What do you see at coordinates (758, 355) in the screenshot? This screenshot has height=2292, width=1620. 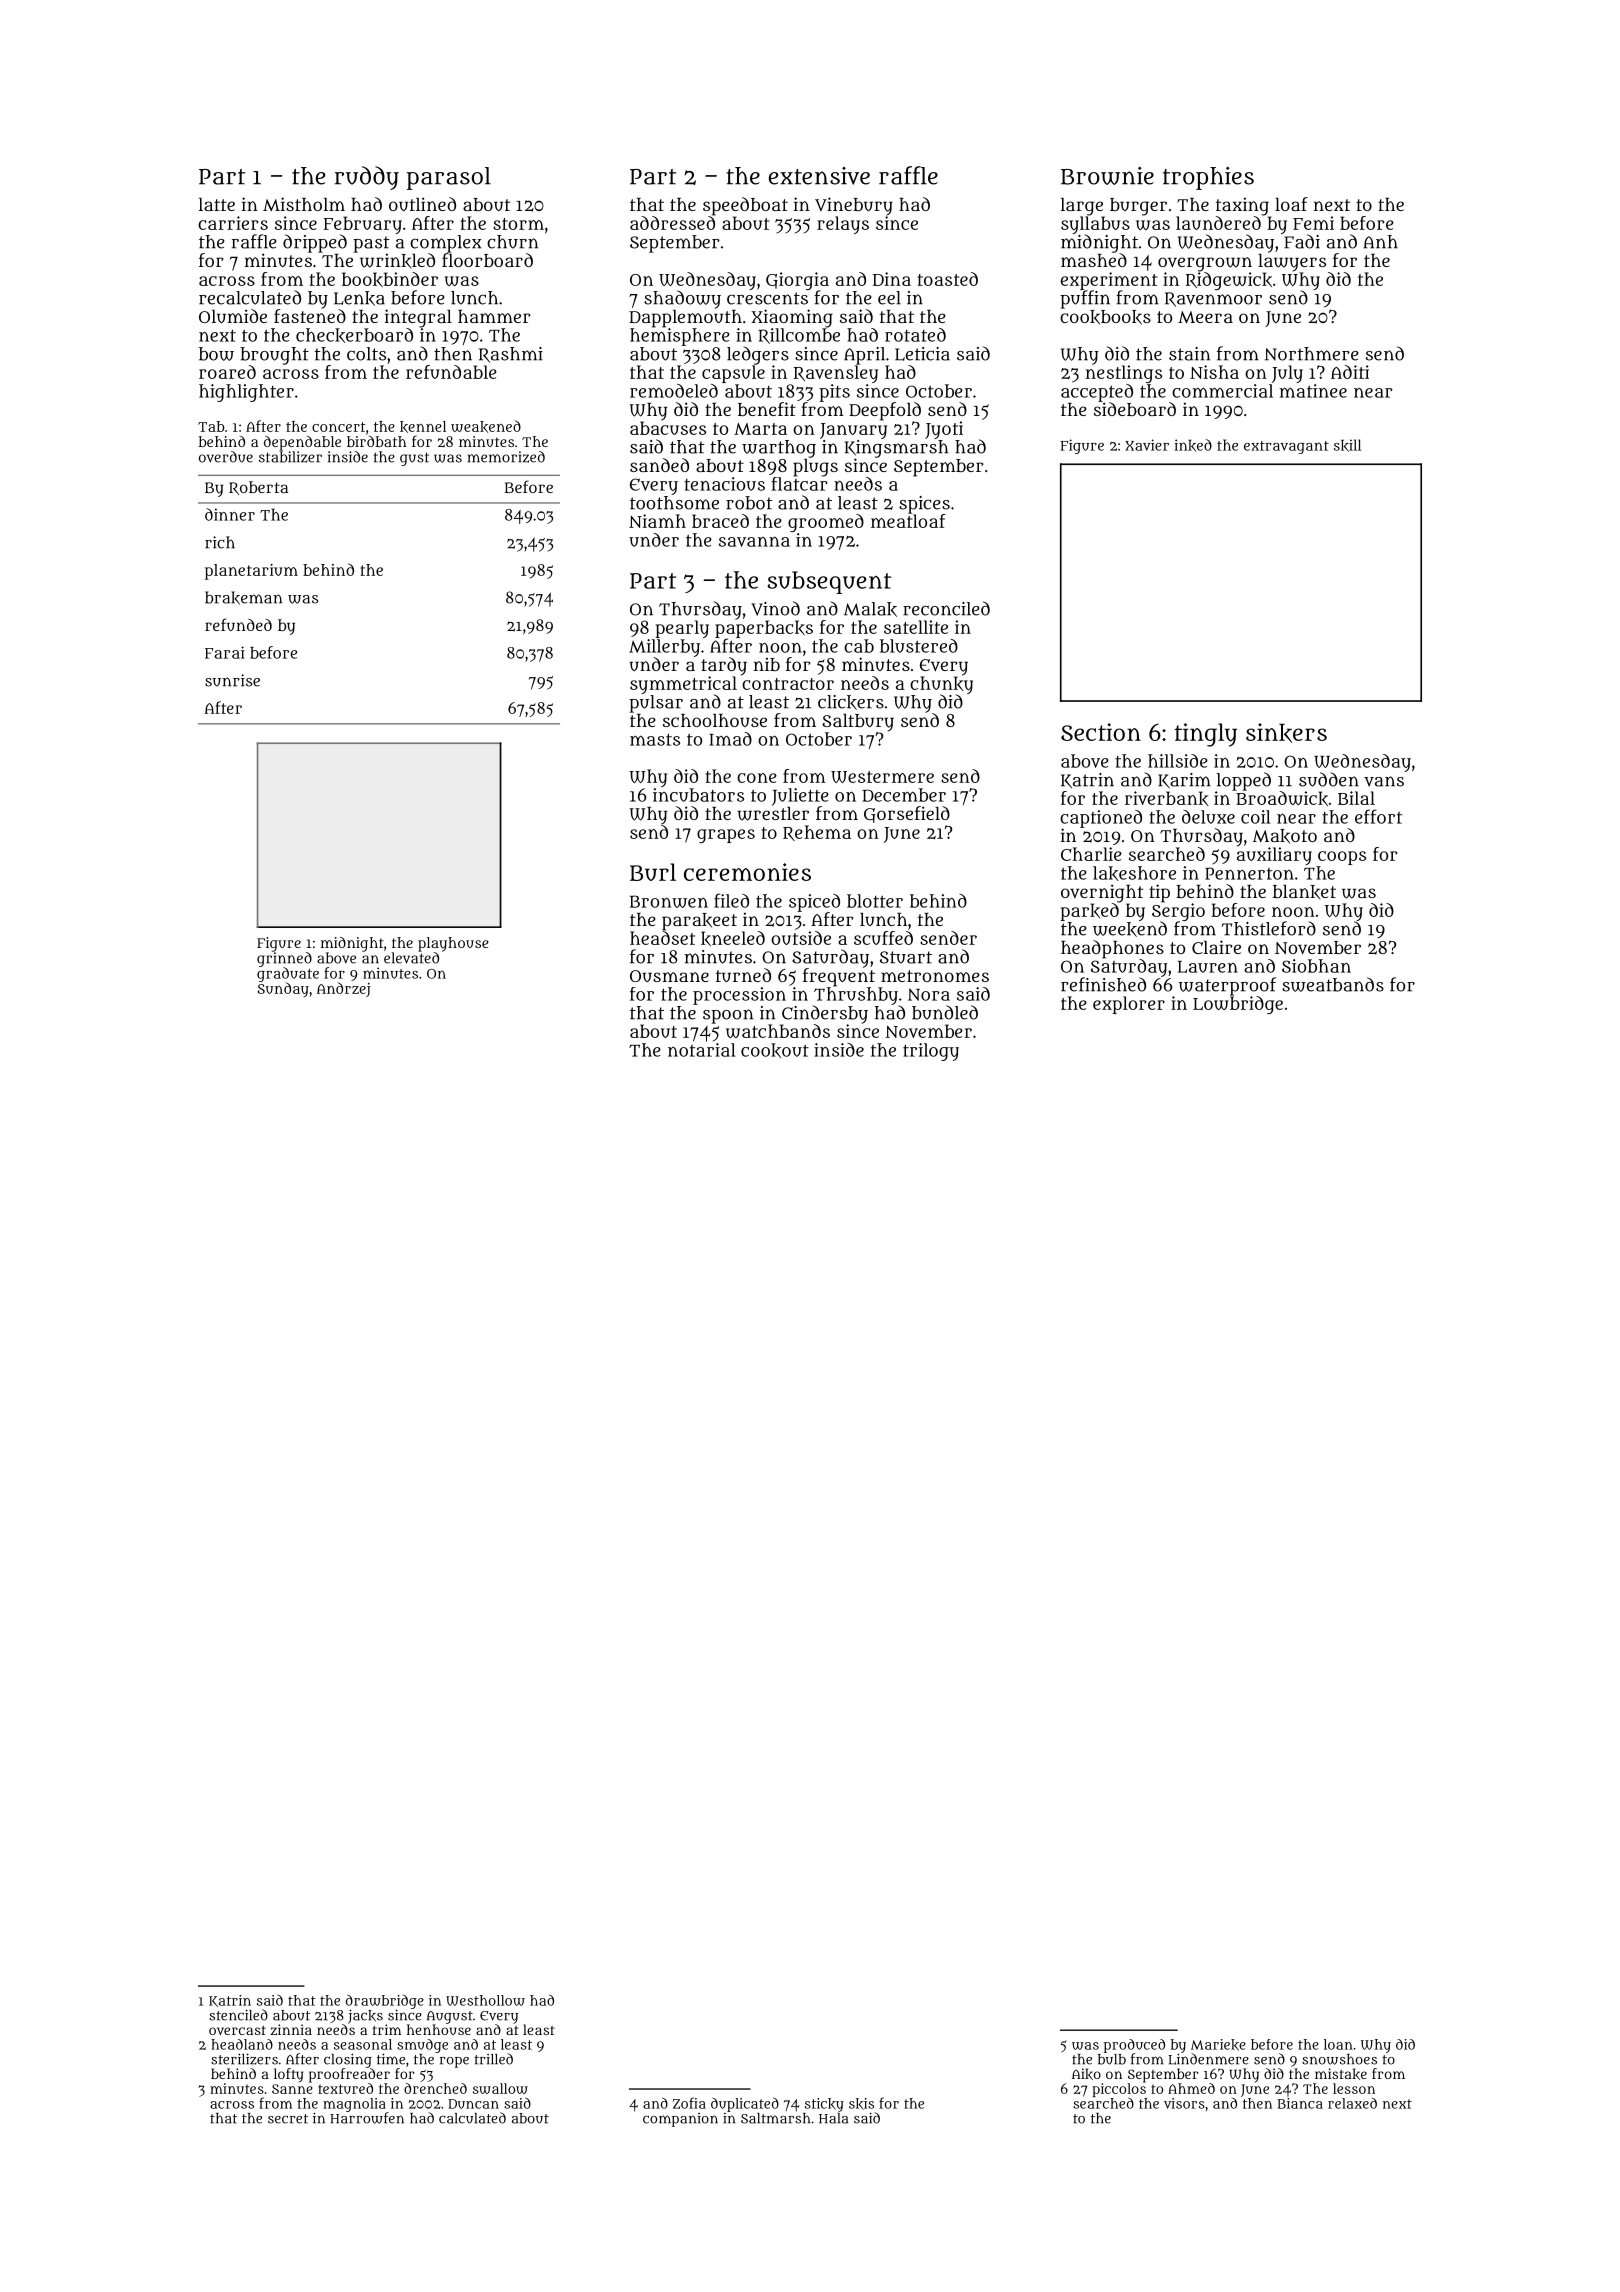 I see `ledgers` at bounding box center [758, 355].
